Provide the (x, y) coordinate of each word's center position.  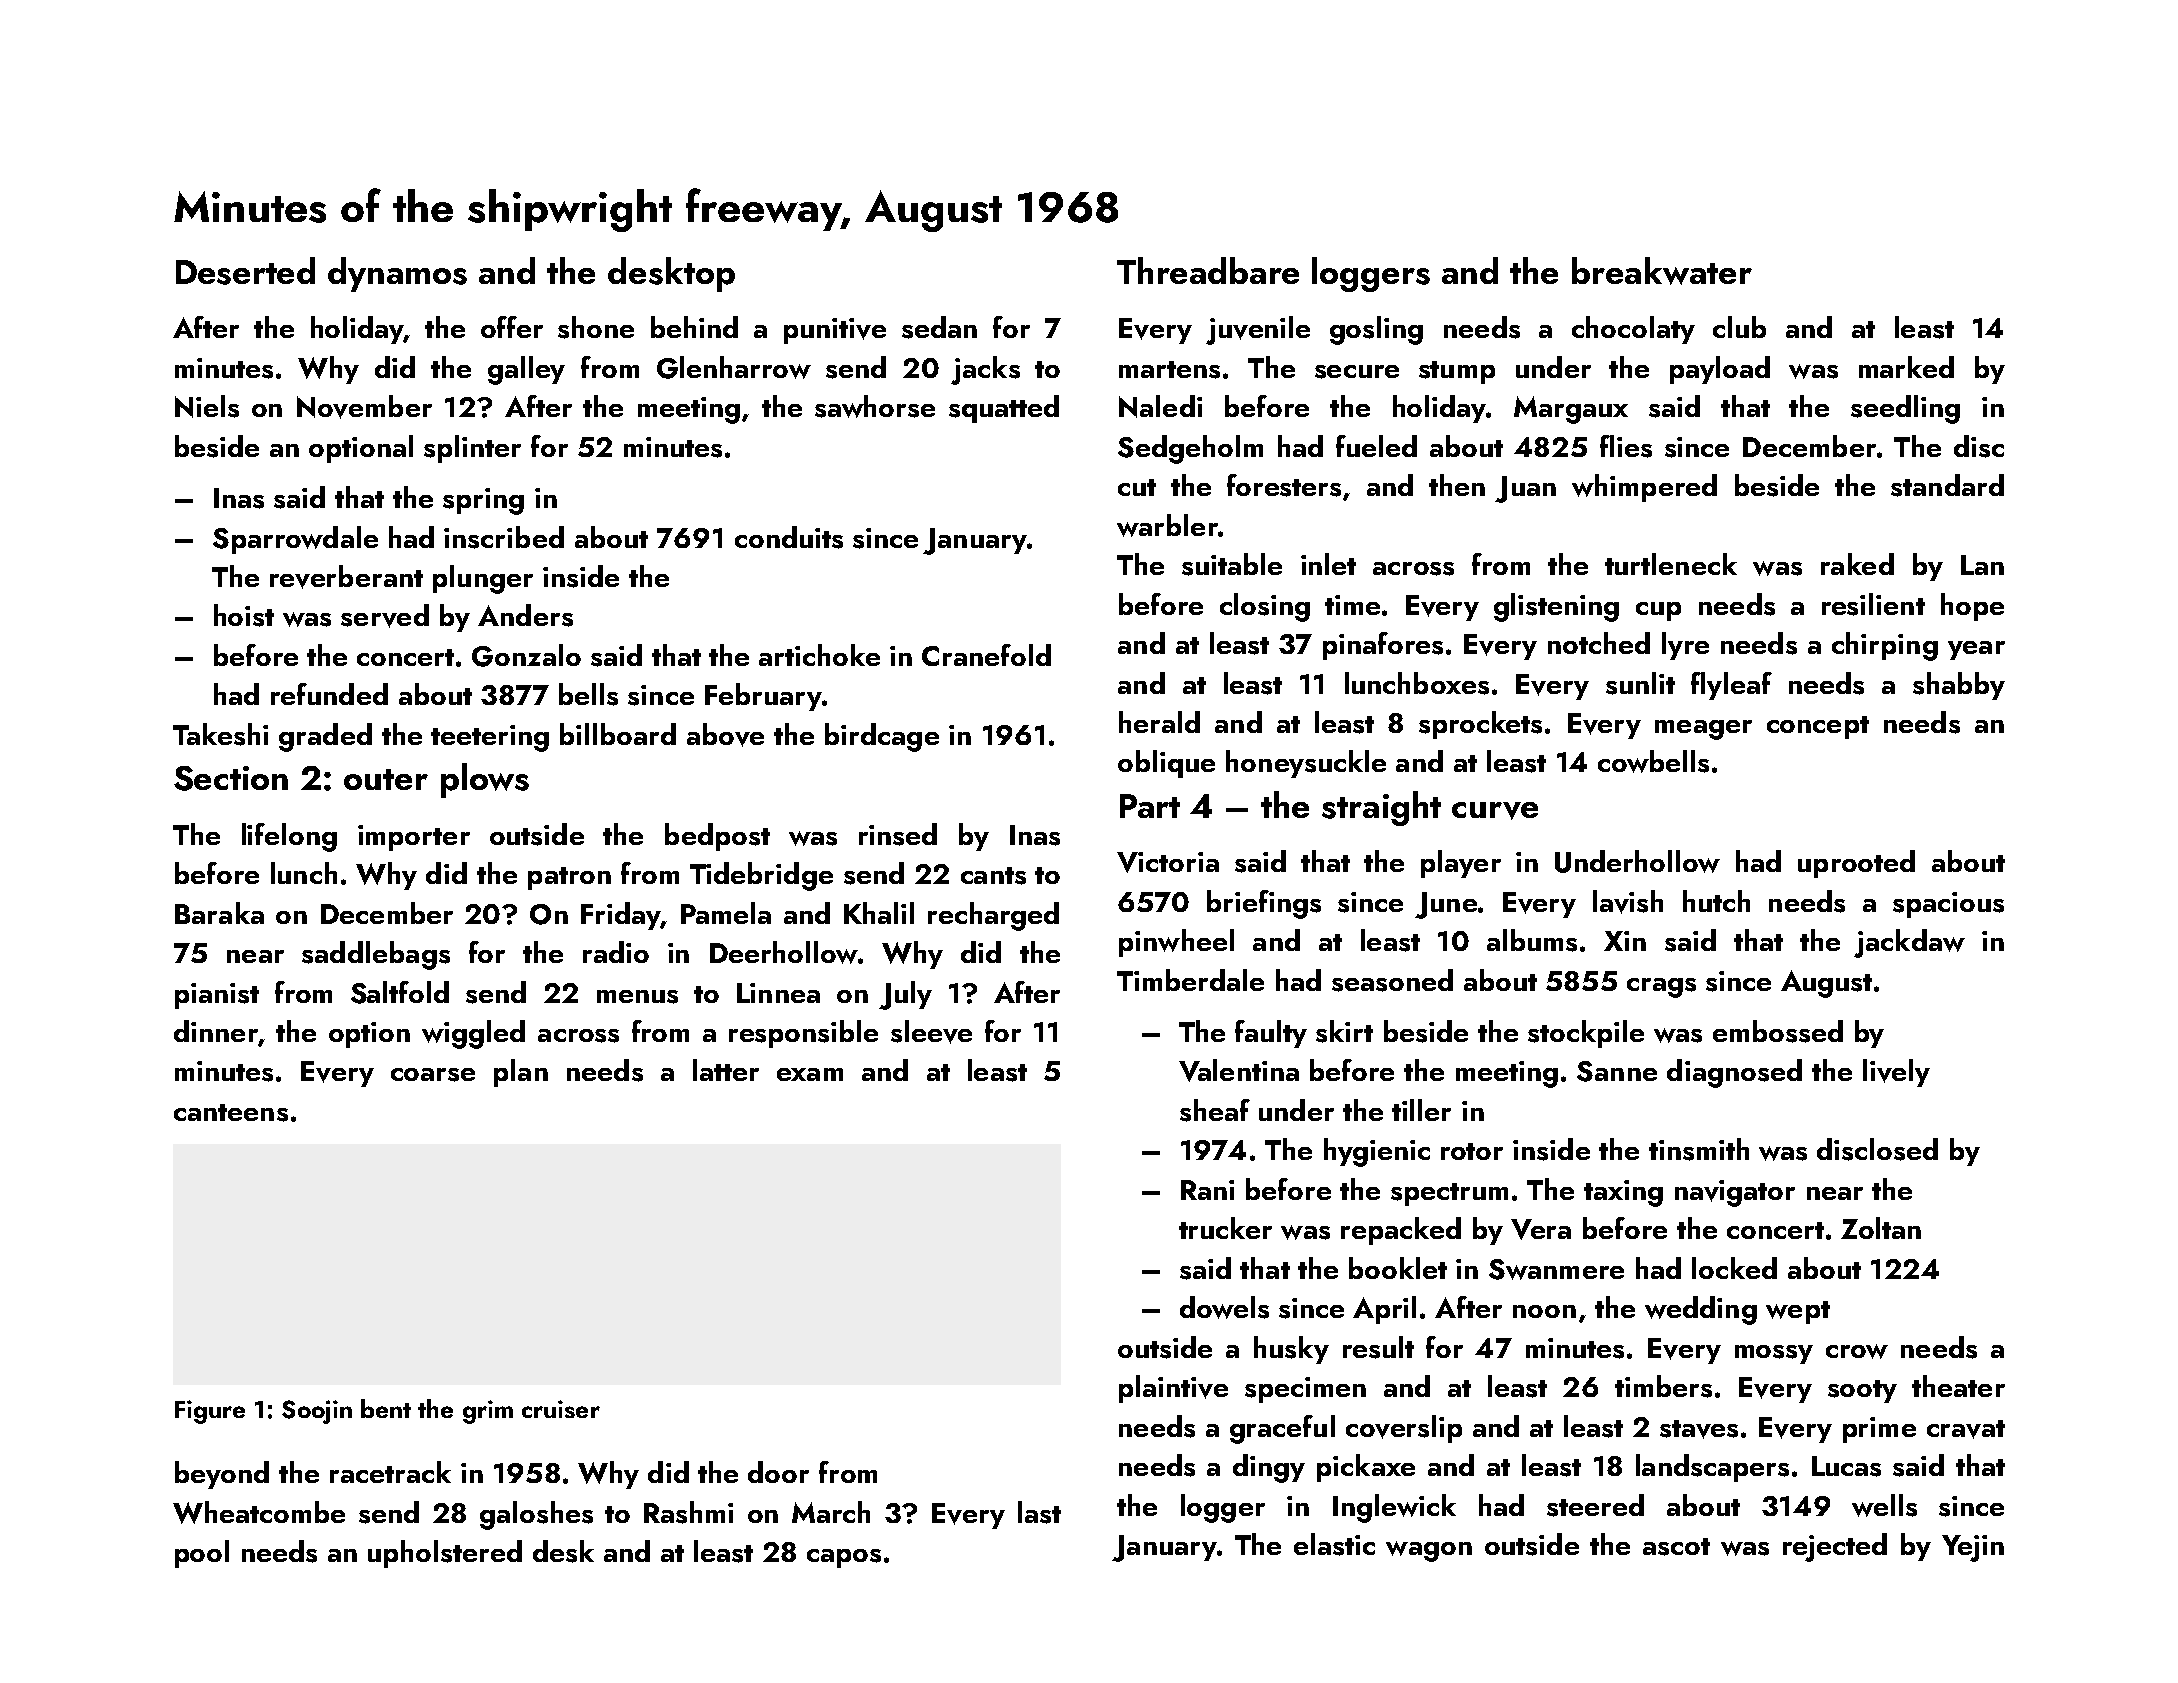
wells (1884, 1505)
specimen (1305, 1390)
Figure (210, 1412)
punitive (835, 331)
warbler (1167, 525)
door (778, 1472)
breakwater (1662, 271)
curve (1495, 811)
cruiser (561, 1409)
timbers (1663, 1386)
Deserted (245, 271)
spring (483, 501)
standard (1947, 485)
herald (1159, 722)
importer (414, 838)
